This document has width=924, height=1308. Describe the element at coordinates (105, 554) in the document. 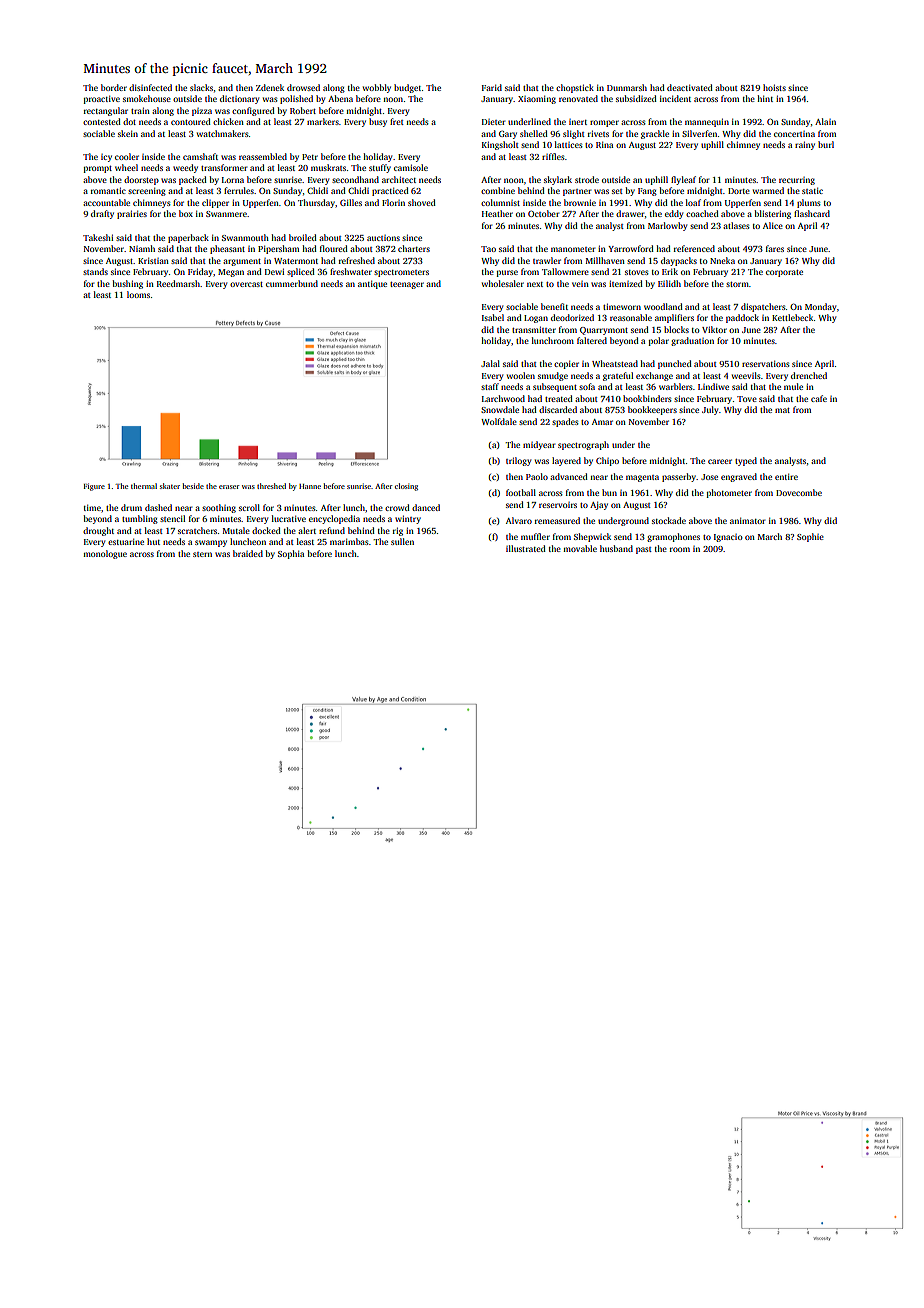

I see `monologue` at that location.
